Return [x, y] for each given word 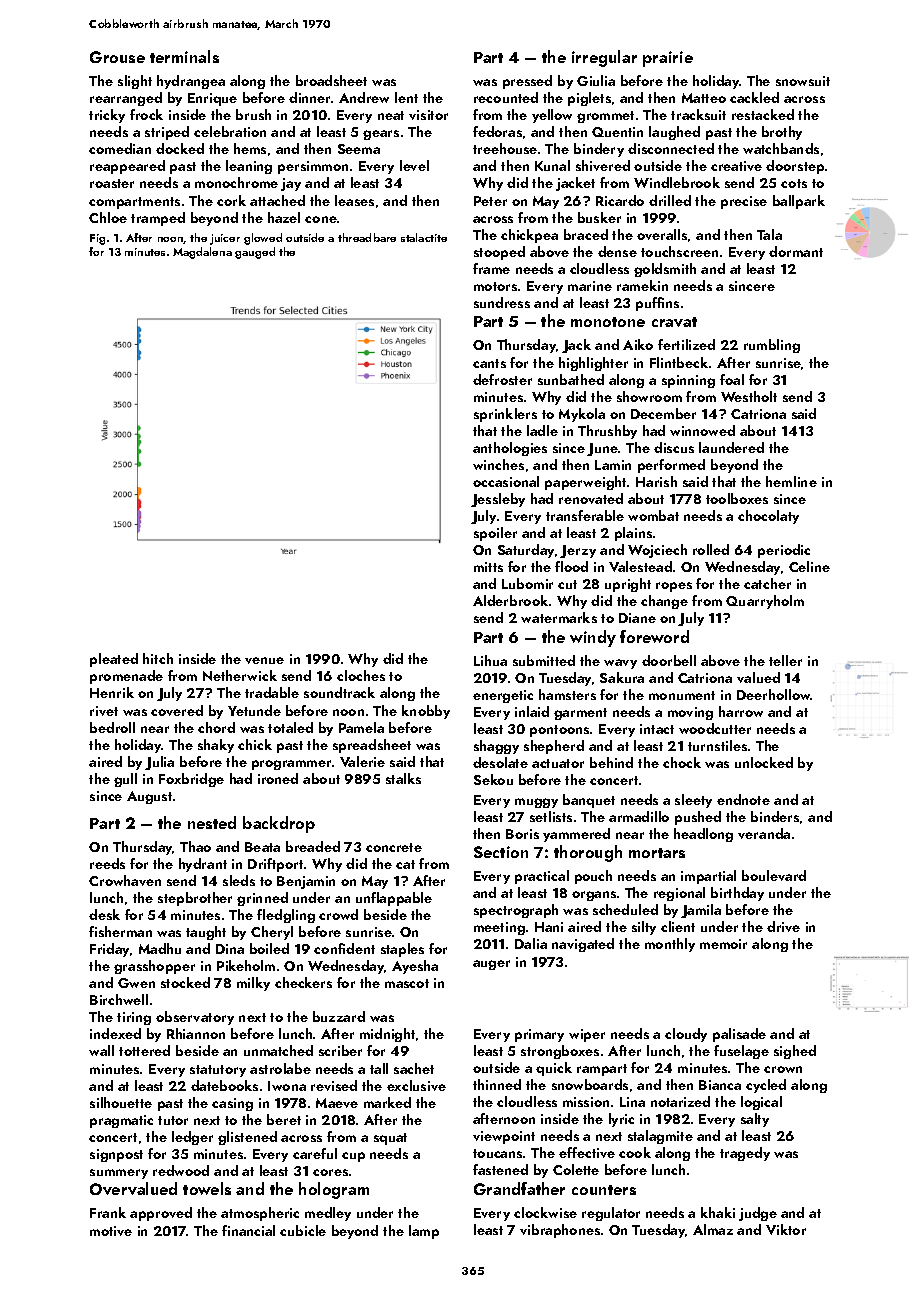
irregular [604, 58]
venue [264, 660]
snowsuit [803, 81]
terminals [184, 56]
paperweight [585, 483]
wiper [587, 1035]
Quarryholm [765, 602]
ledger [192, 1138]
